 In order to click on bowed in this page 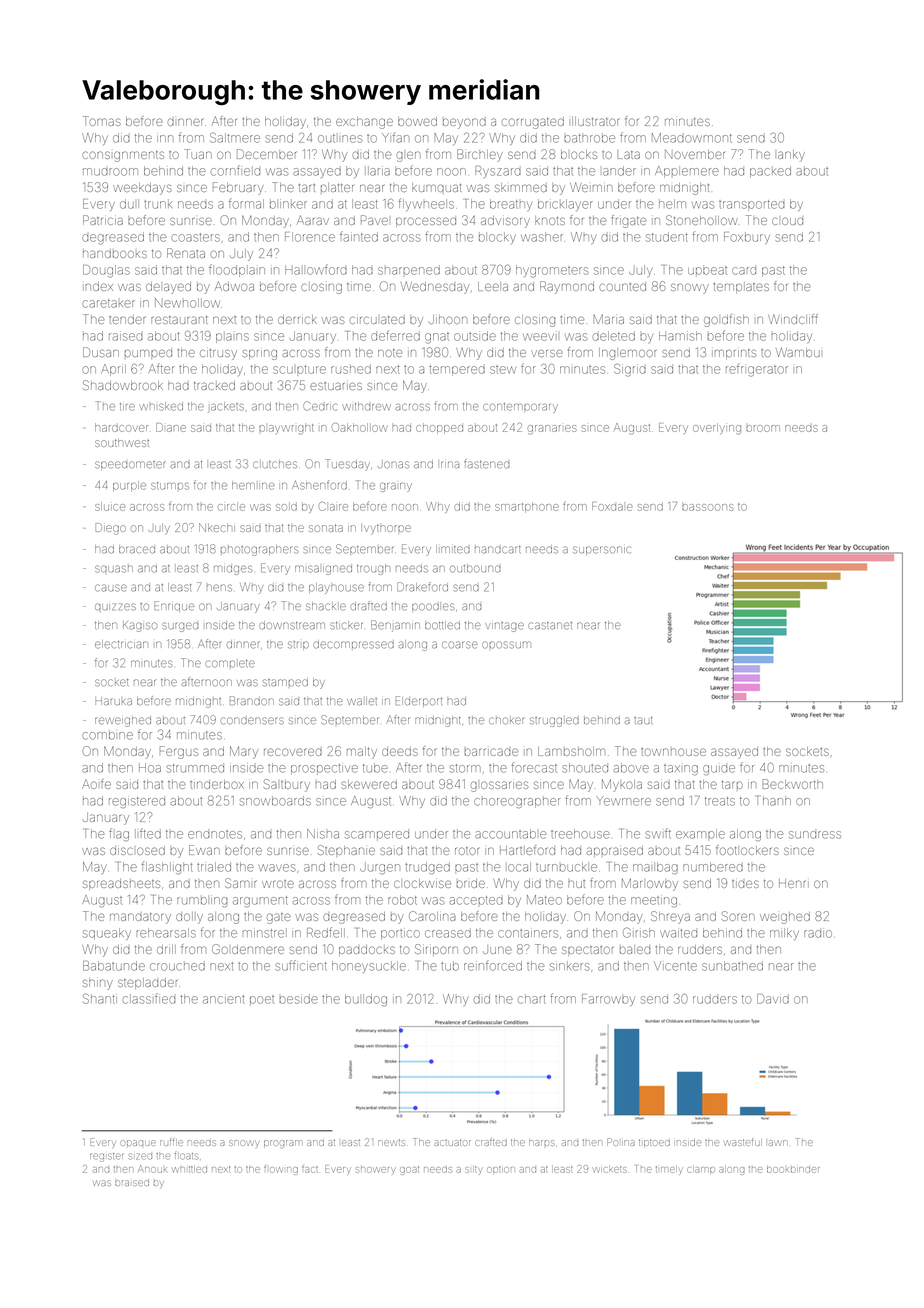, I will do `click(417, 121)`.
